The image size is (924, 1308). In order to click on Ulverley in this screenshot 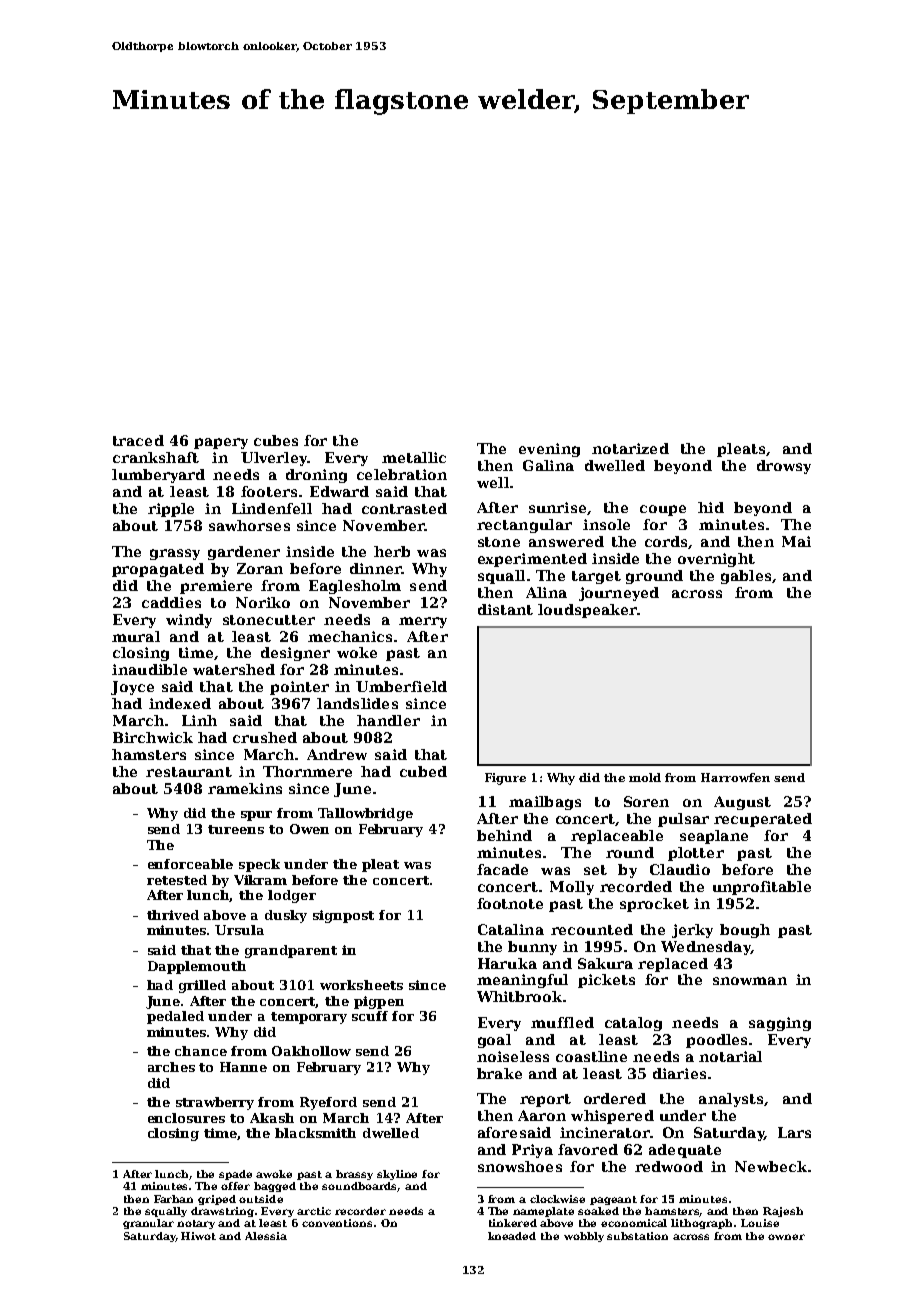, I will do `click(274, 459)`.
